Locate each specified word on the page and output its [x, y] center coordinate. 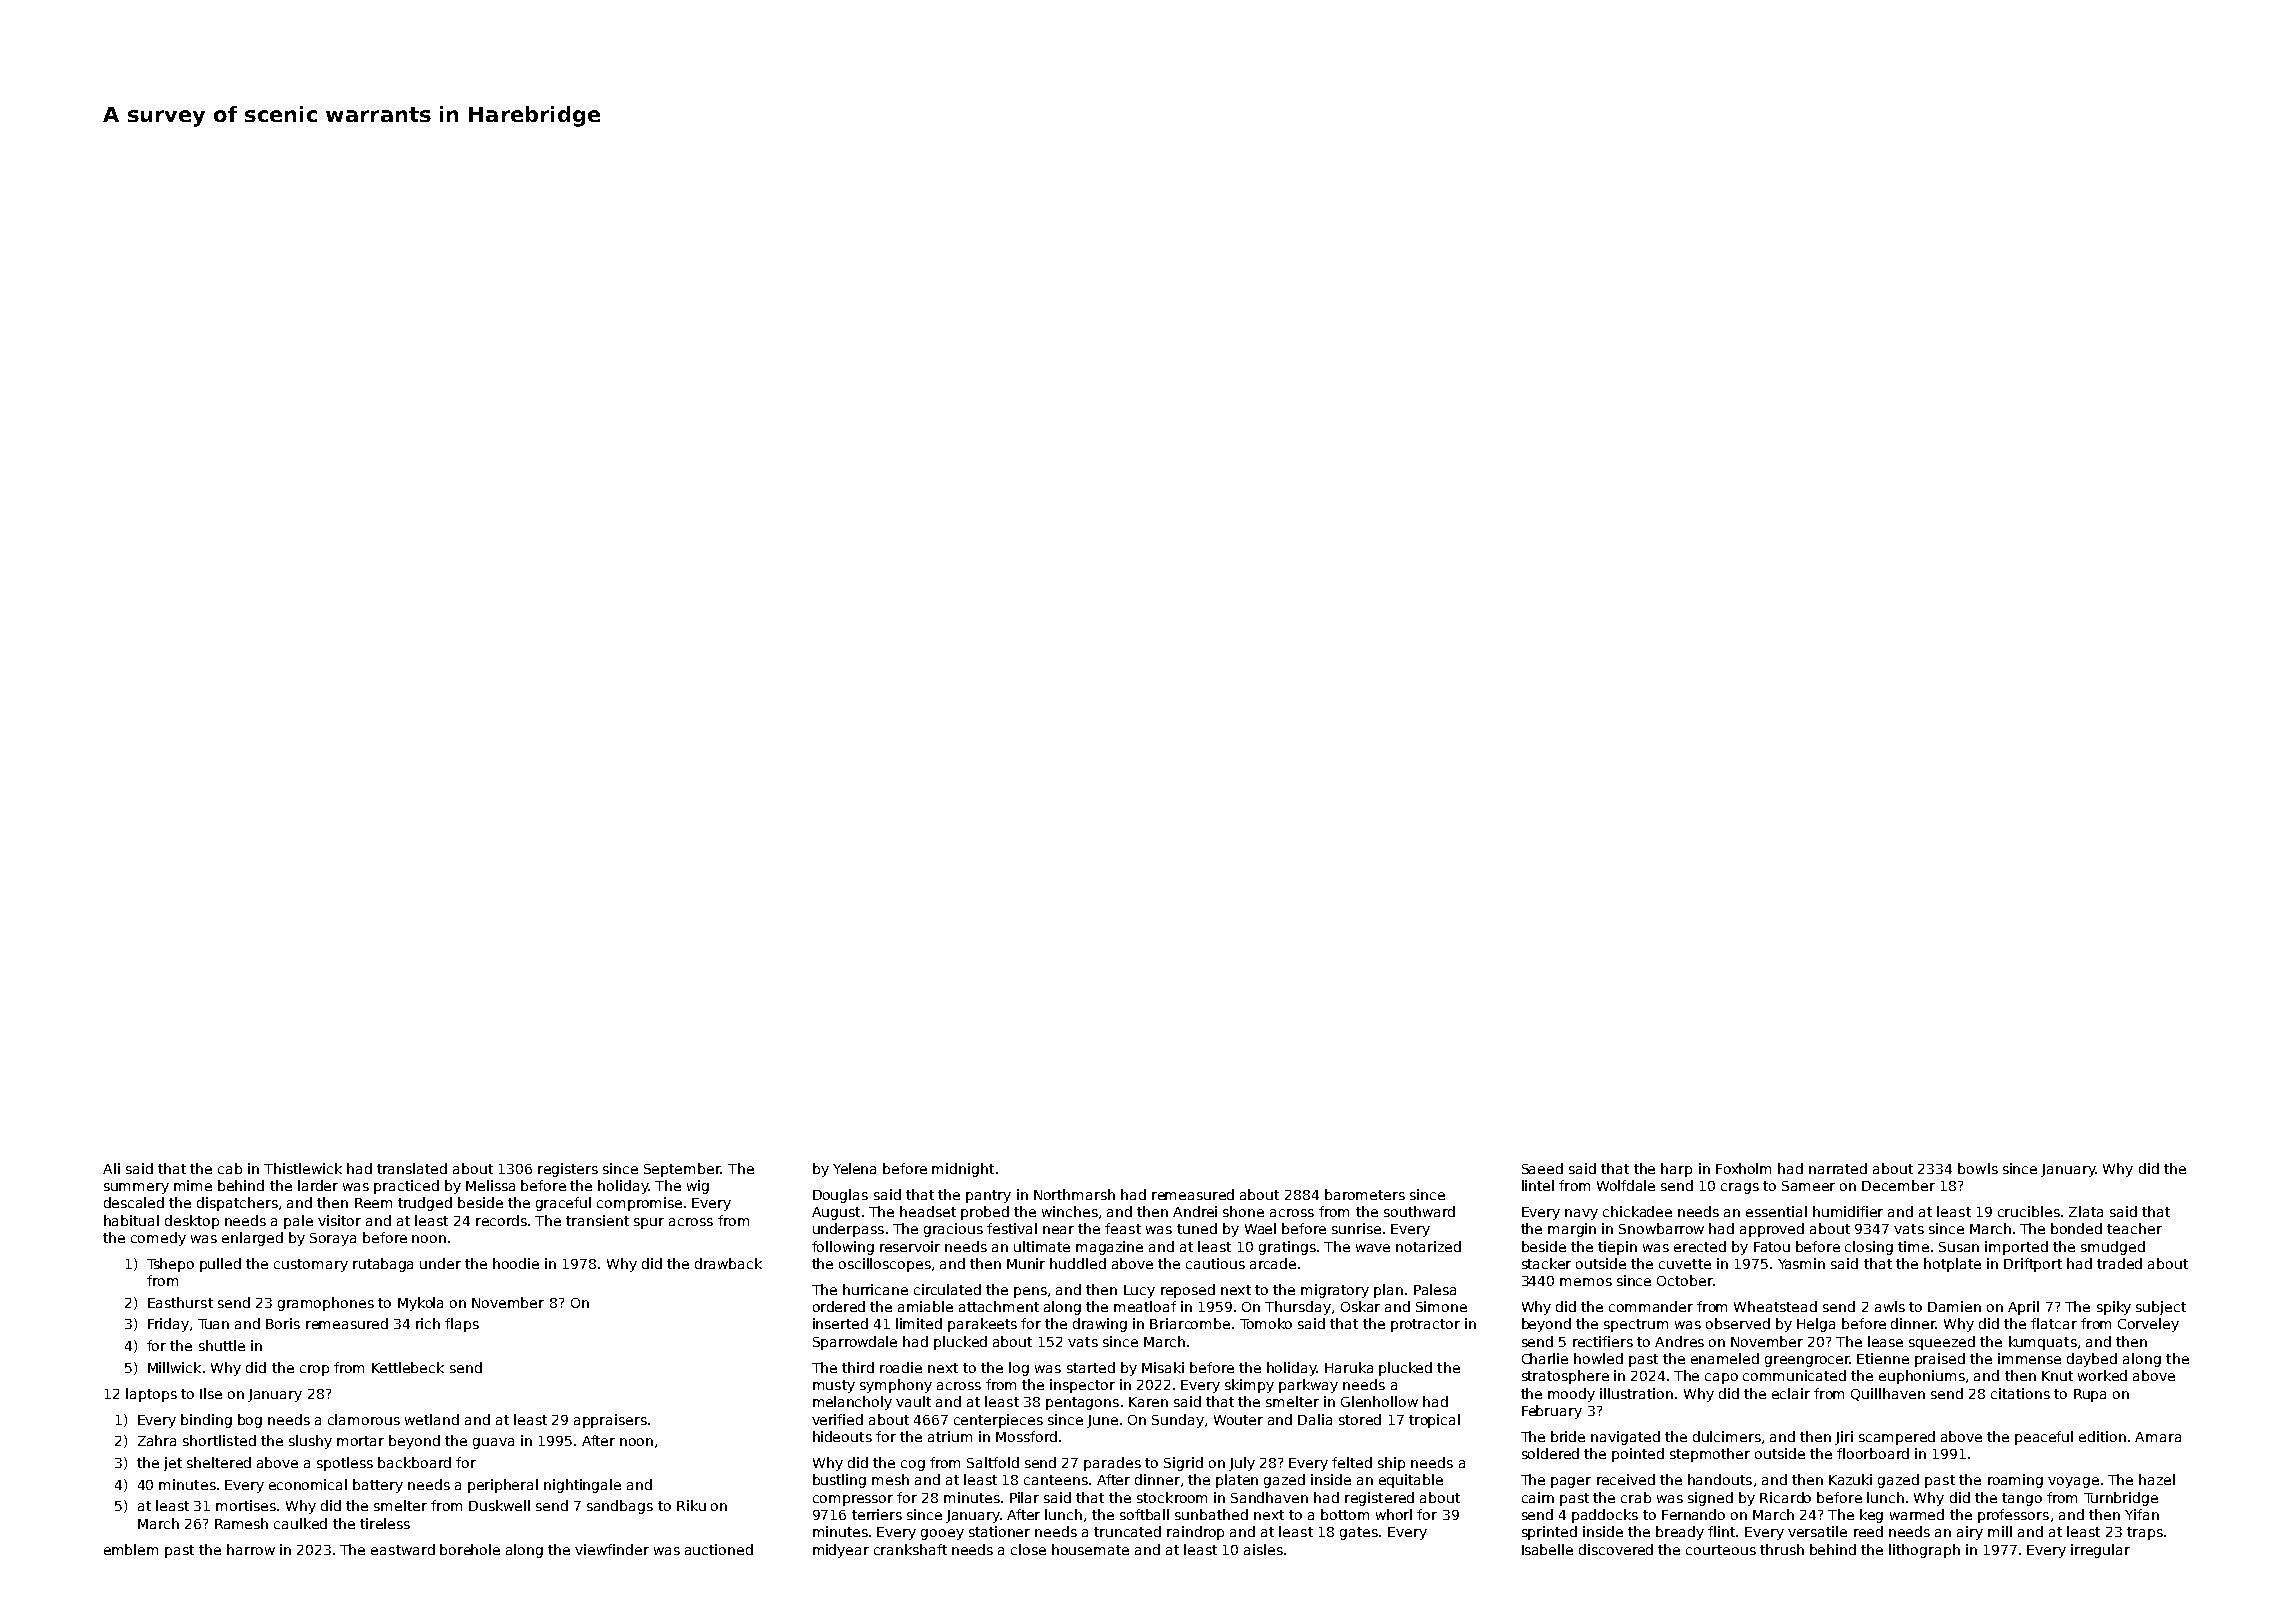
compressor [853, 1500]
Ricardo [1785, 1497]
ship [1391, 1464]
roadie [901, 1367]
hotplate [1952, 1265]
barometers [1365, 1194]
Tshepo [170, 1265]
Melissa [490, 1185]
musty [834, 1386]
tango [2022, 1499]
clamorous [364, 1419]
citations [2020, 1393]
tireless [385, 1523]
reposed [1188, 1291]
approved [1772, 1230]
